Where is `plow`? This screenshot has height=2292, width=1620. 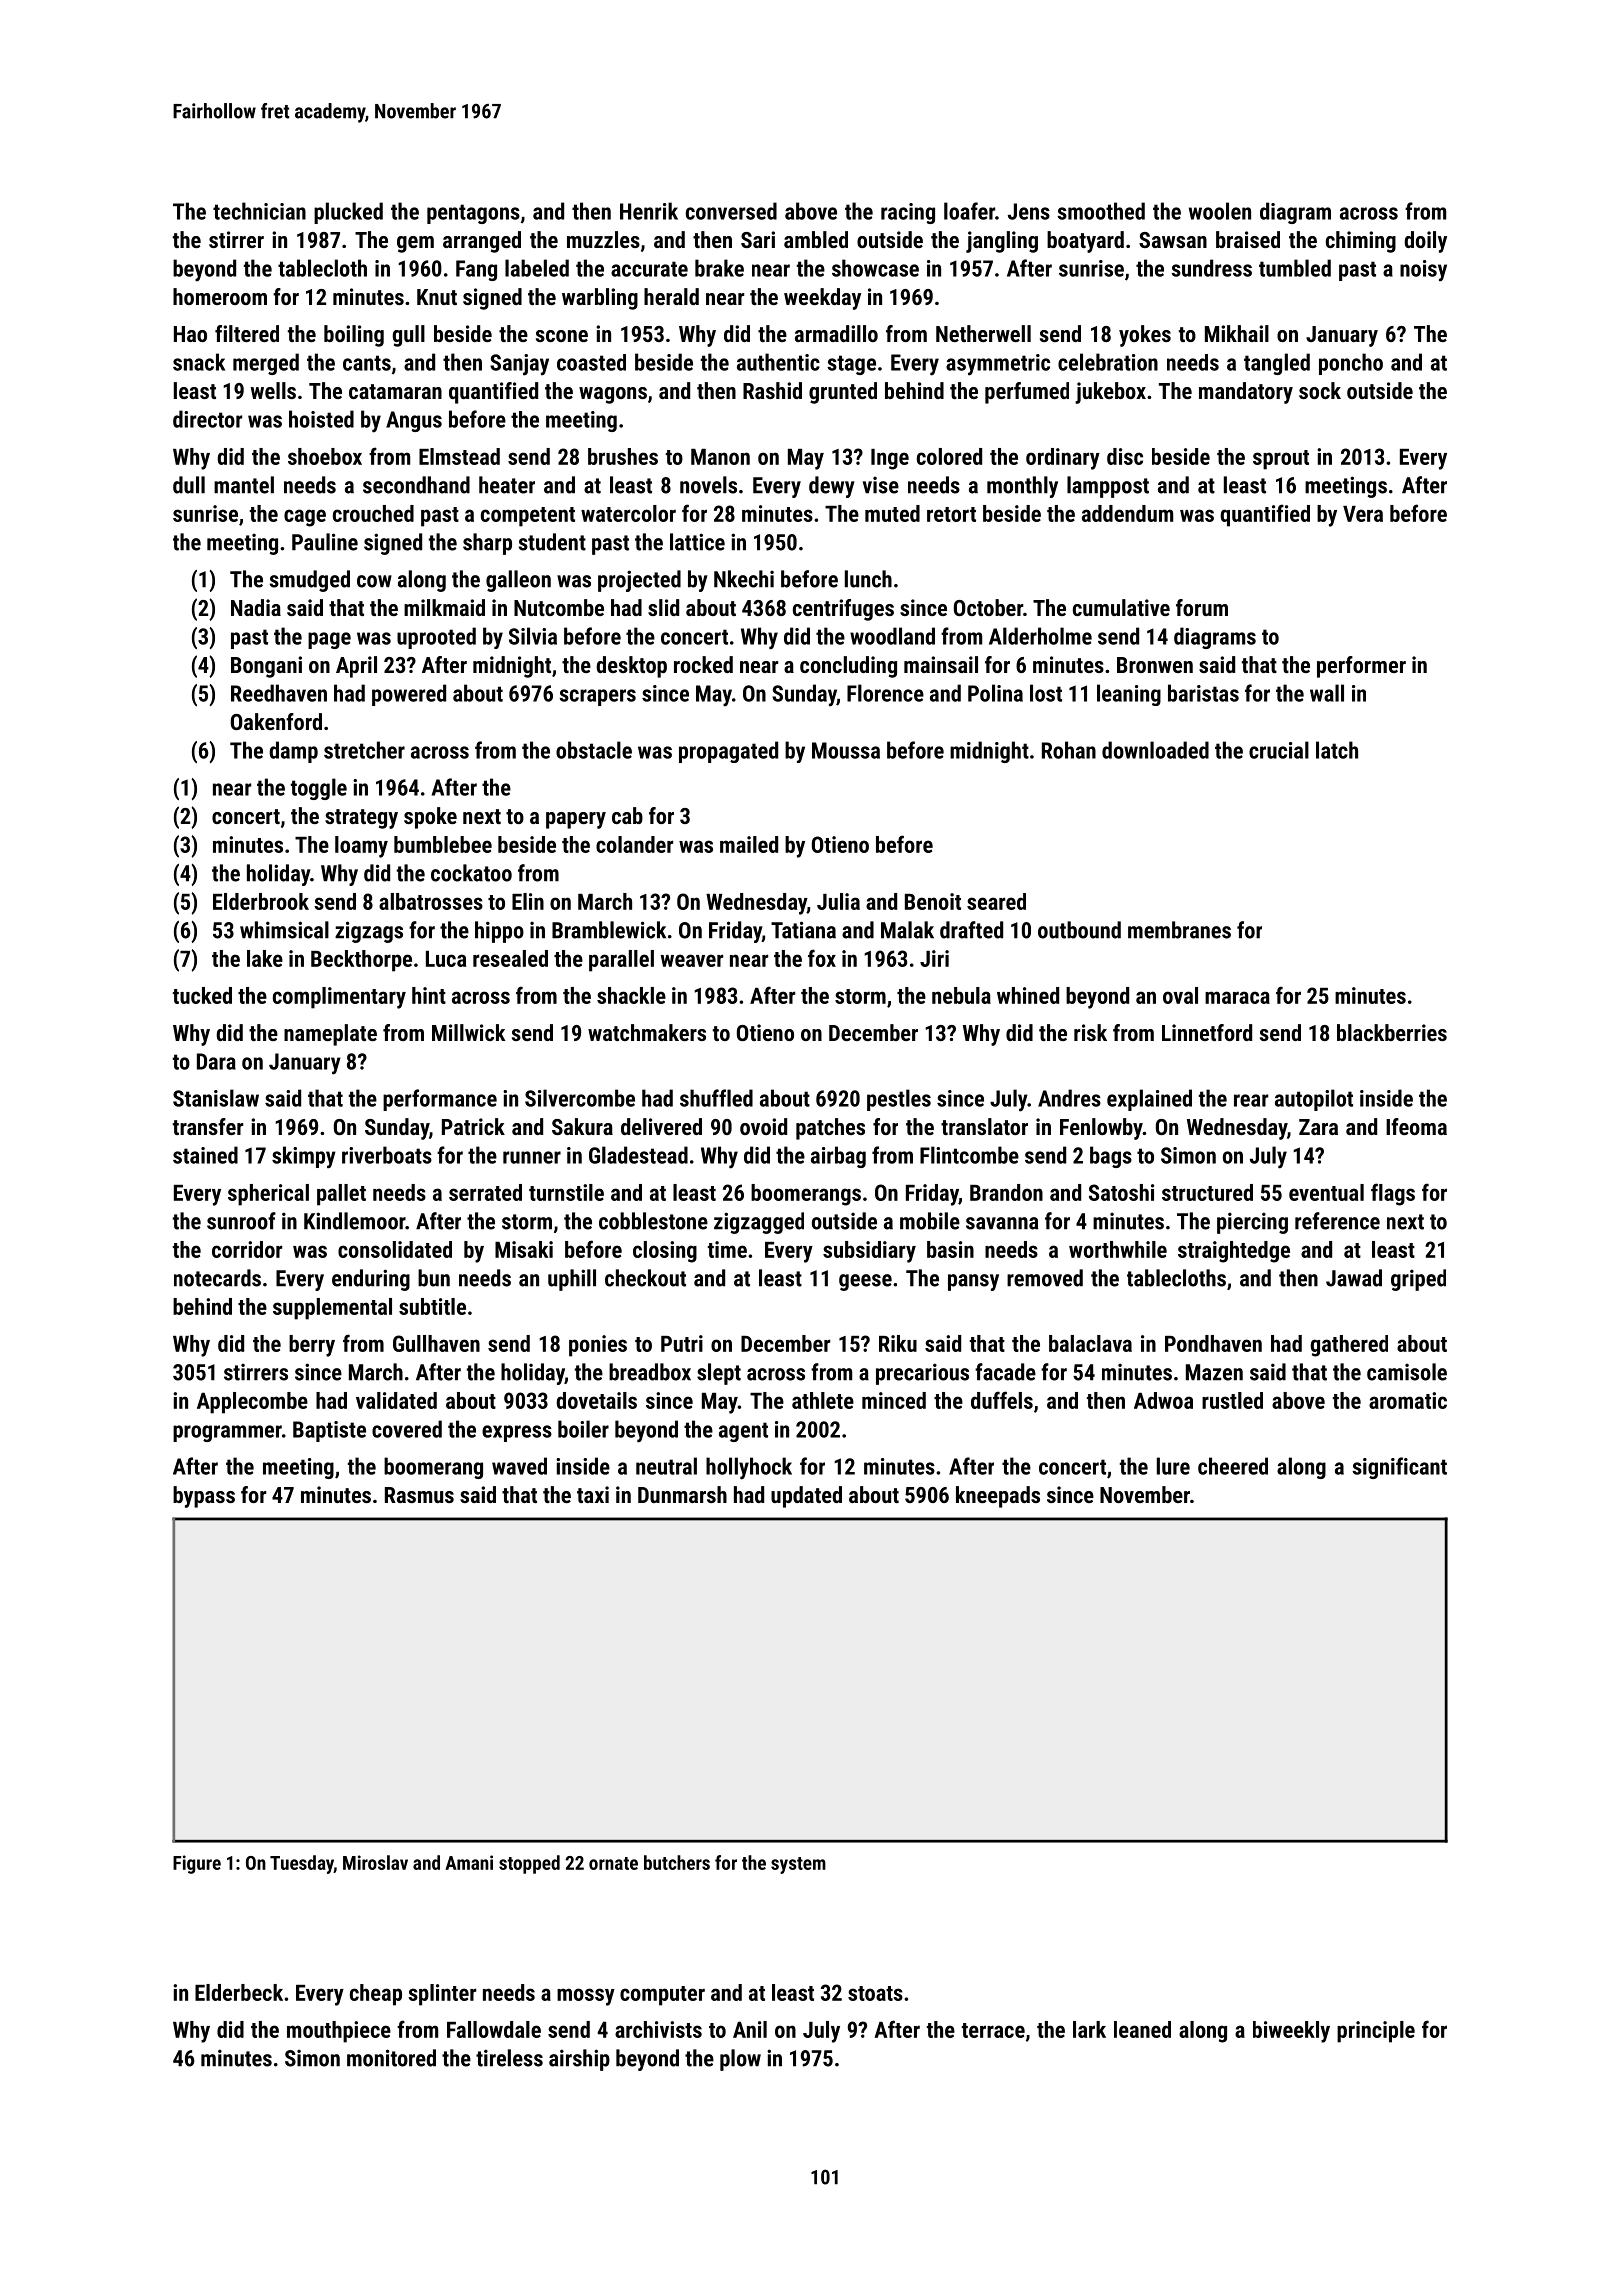 plow is located at coordinates (740, 2060).
